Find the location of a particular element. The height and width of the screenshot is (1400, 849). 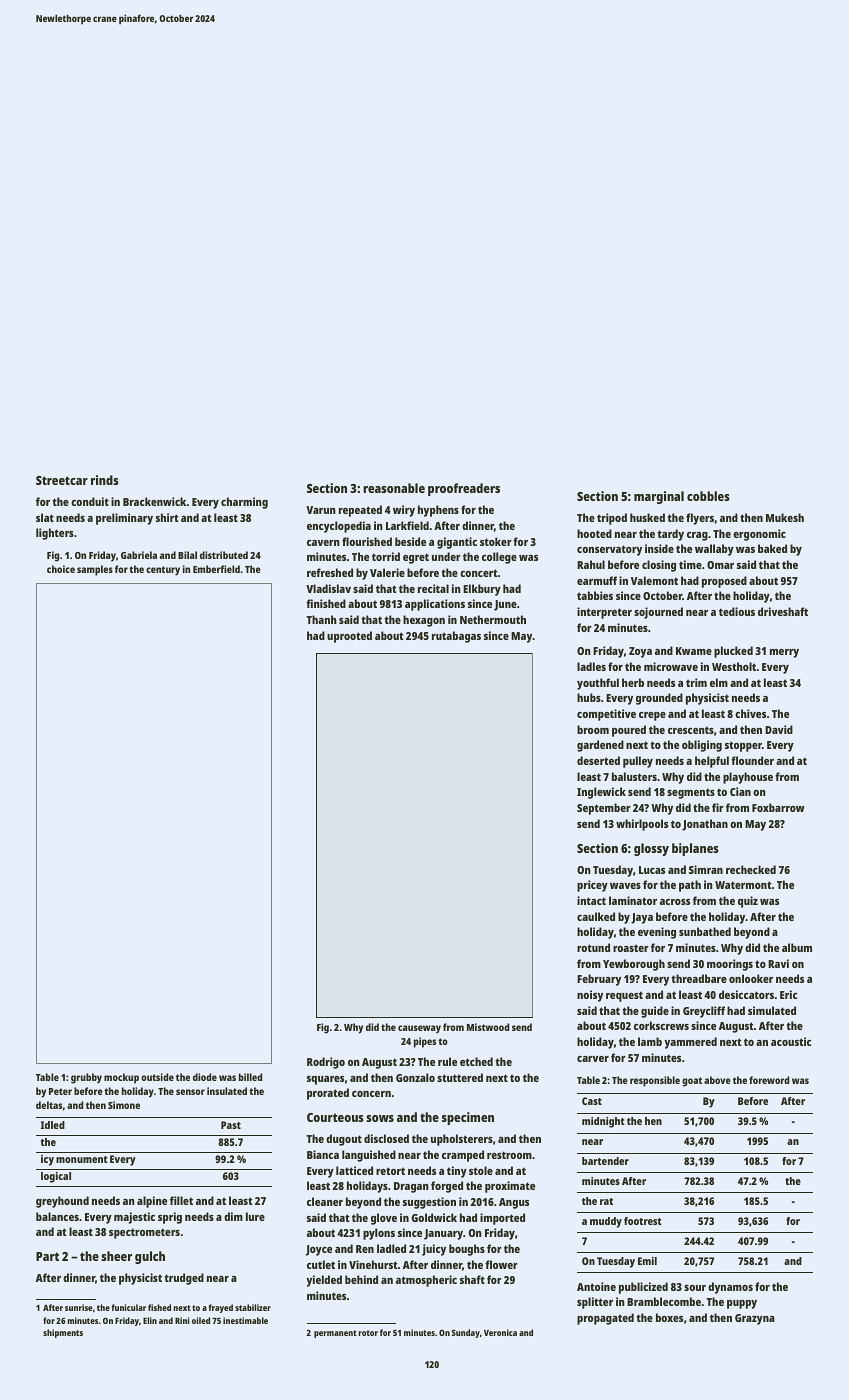

college is located at coordinates (499, 558).
